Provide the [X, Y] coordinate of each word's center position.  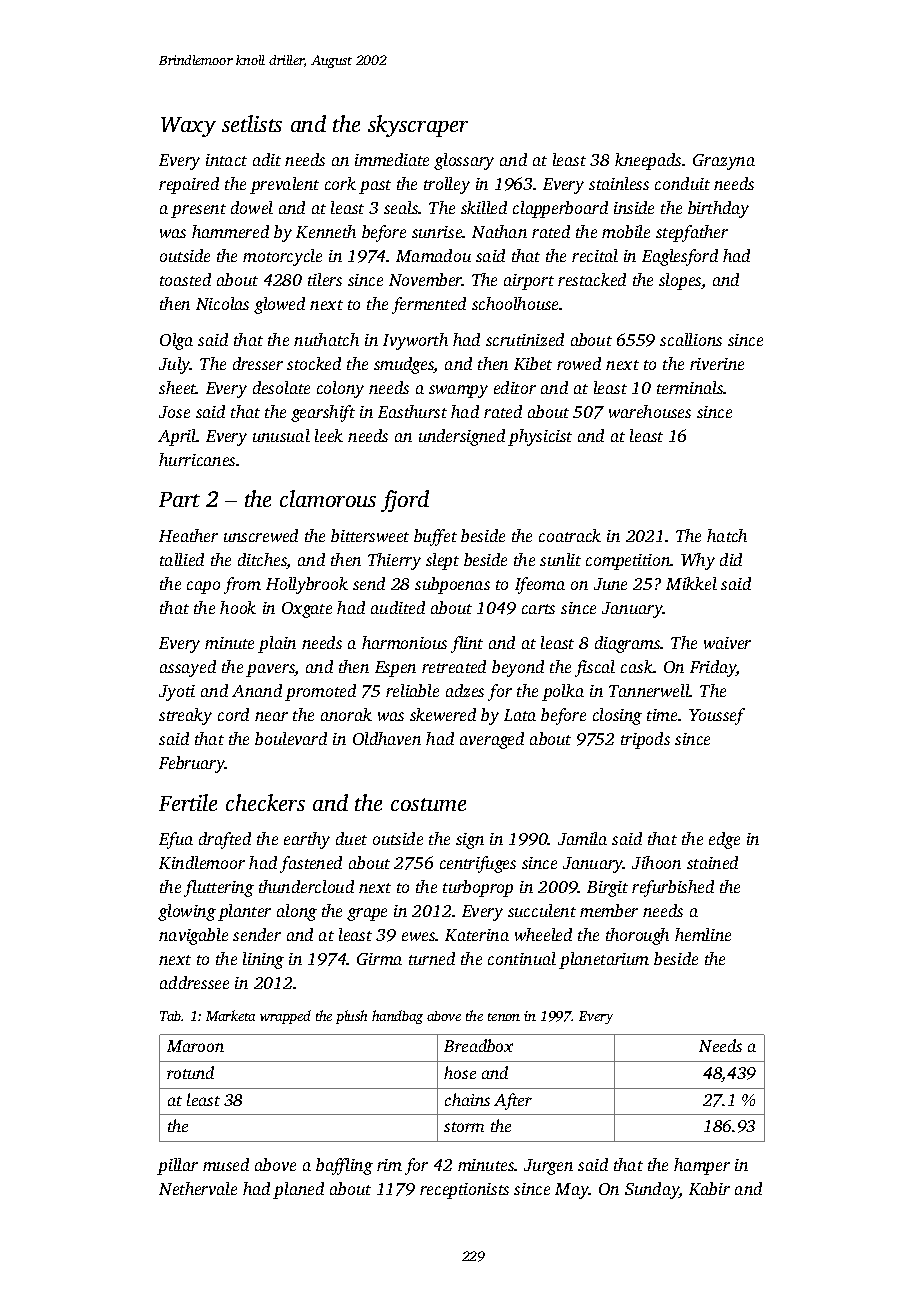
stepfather [692, 233]
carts [538, 609]
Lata [520, 715]
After [513, 1101]
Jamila [582, 838]
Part [179, 499]
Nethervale [198, 1188]
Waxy [188, 127]
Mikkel [691, 583]
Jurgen [548, 1167]
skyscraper [418, 126]
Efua [176, 840]
